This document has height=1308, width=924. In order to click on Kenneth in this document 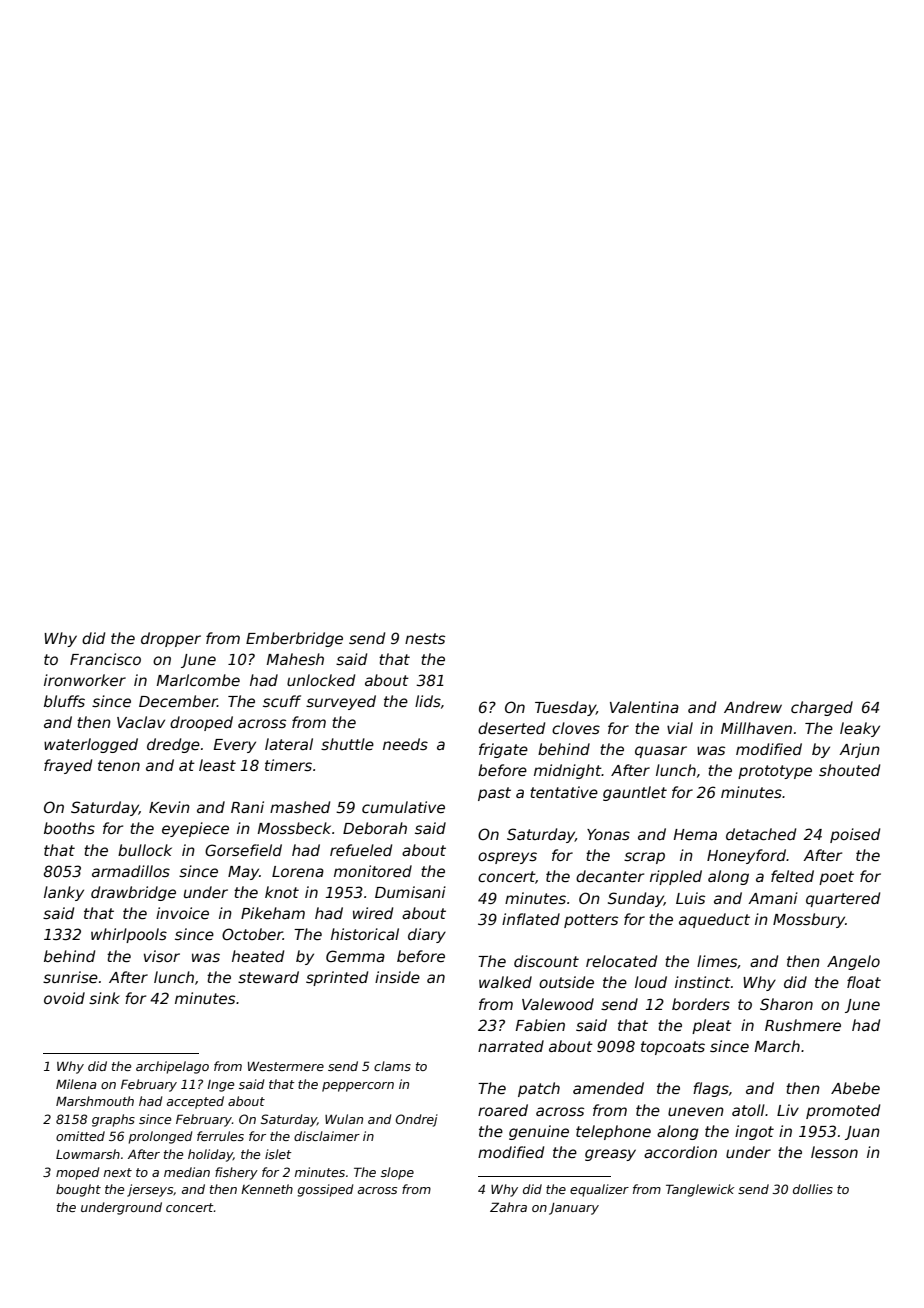, I will do `click(267, 1189)`.
